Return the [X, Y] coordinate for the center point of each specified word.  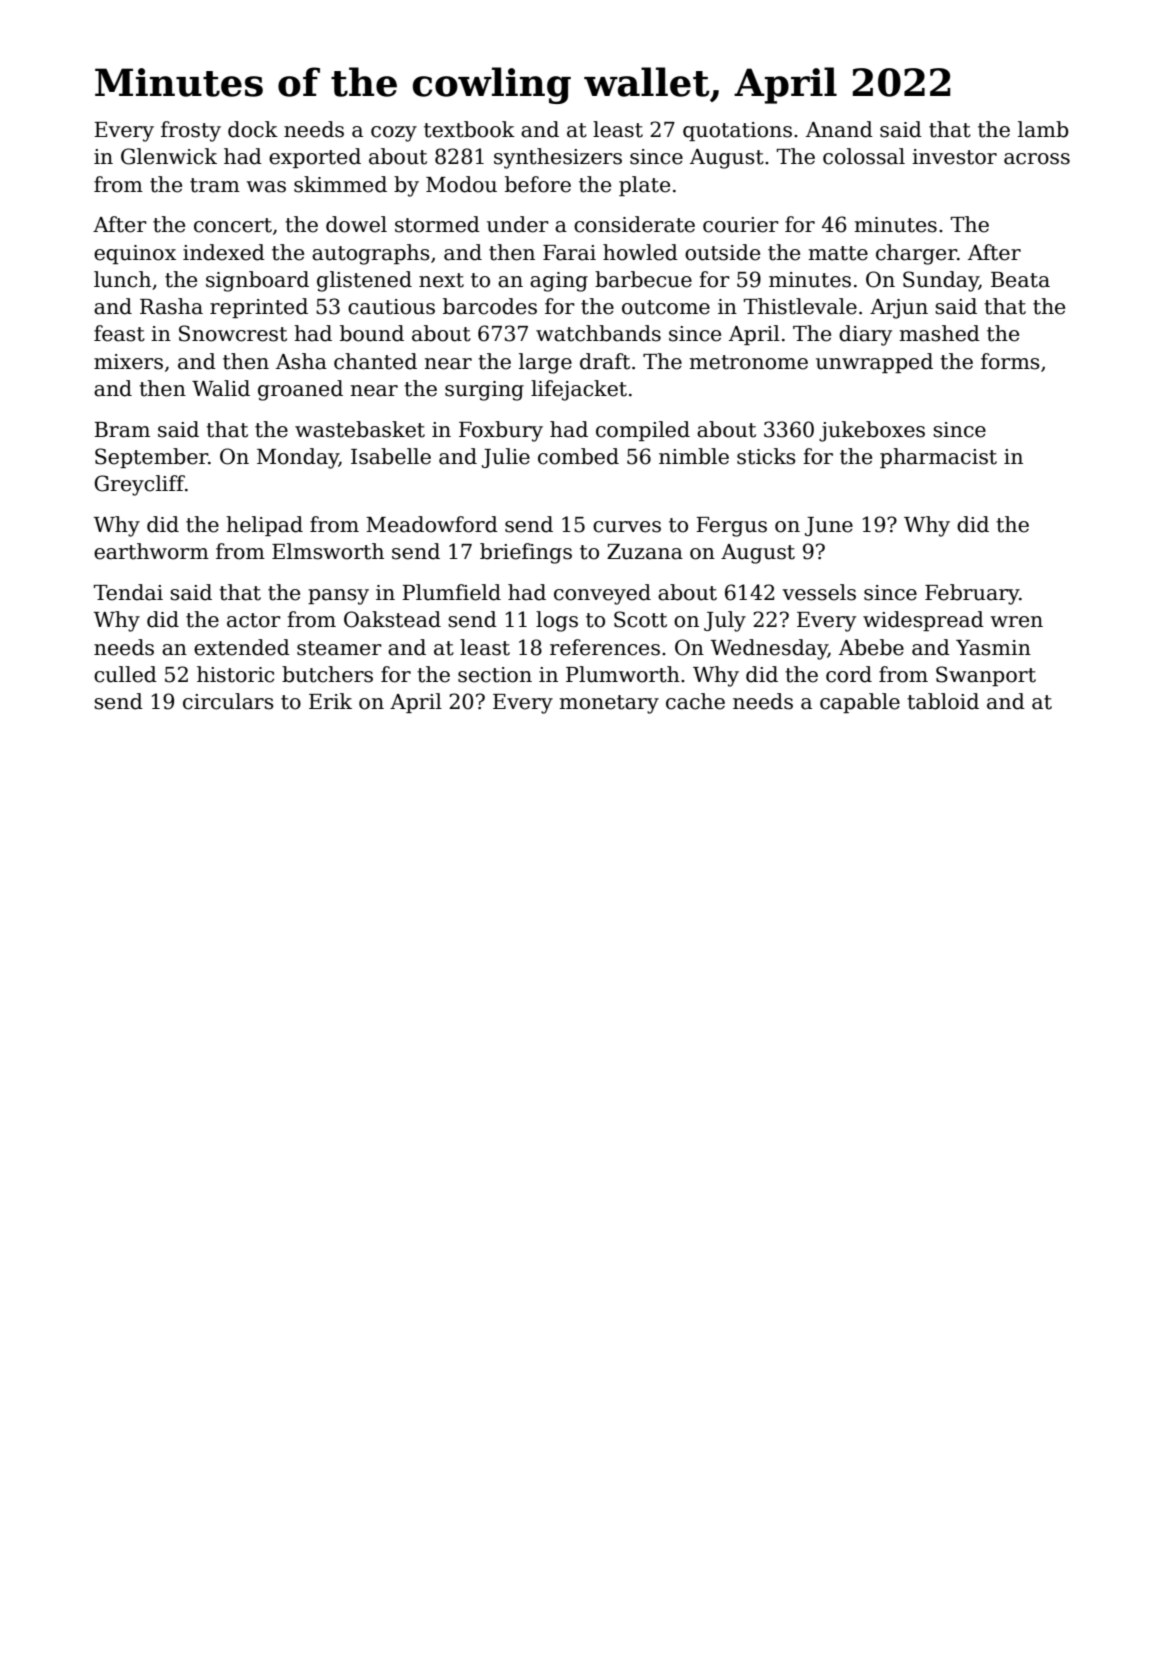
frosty [191, 131]
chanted [375, 361]
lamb [1043, 129]
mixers [128, 362]
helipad [264, 526]
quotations [737, 131]
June [829, 526]
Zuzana [645, 552]
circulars [228, 701]
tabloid [943, 701]
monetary [609, 704]
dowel [356, 224]
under [518, 224]
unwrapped [874, 363]
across [1037, 159]
